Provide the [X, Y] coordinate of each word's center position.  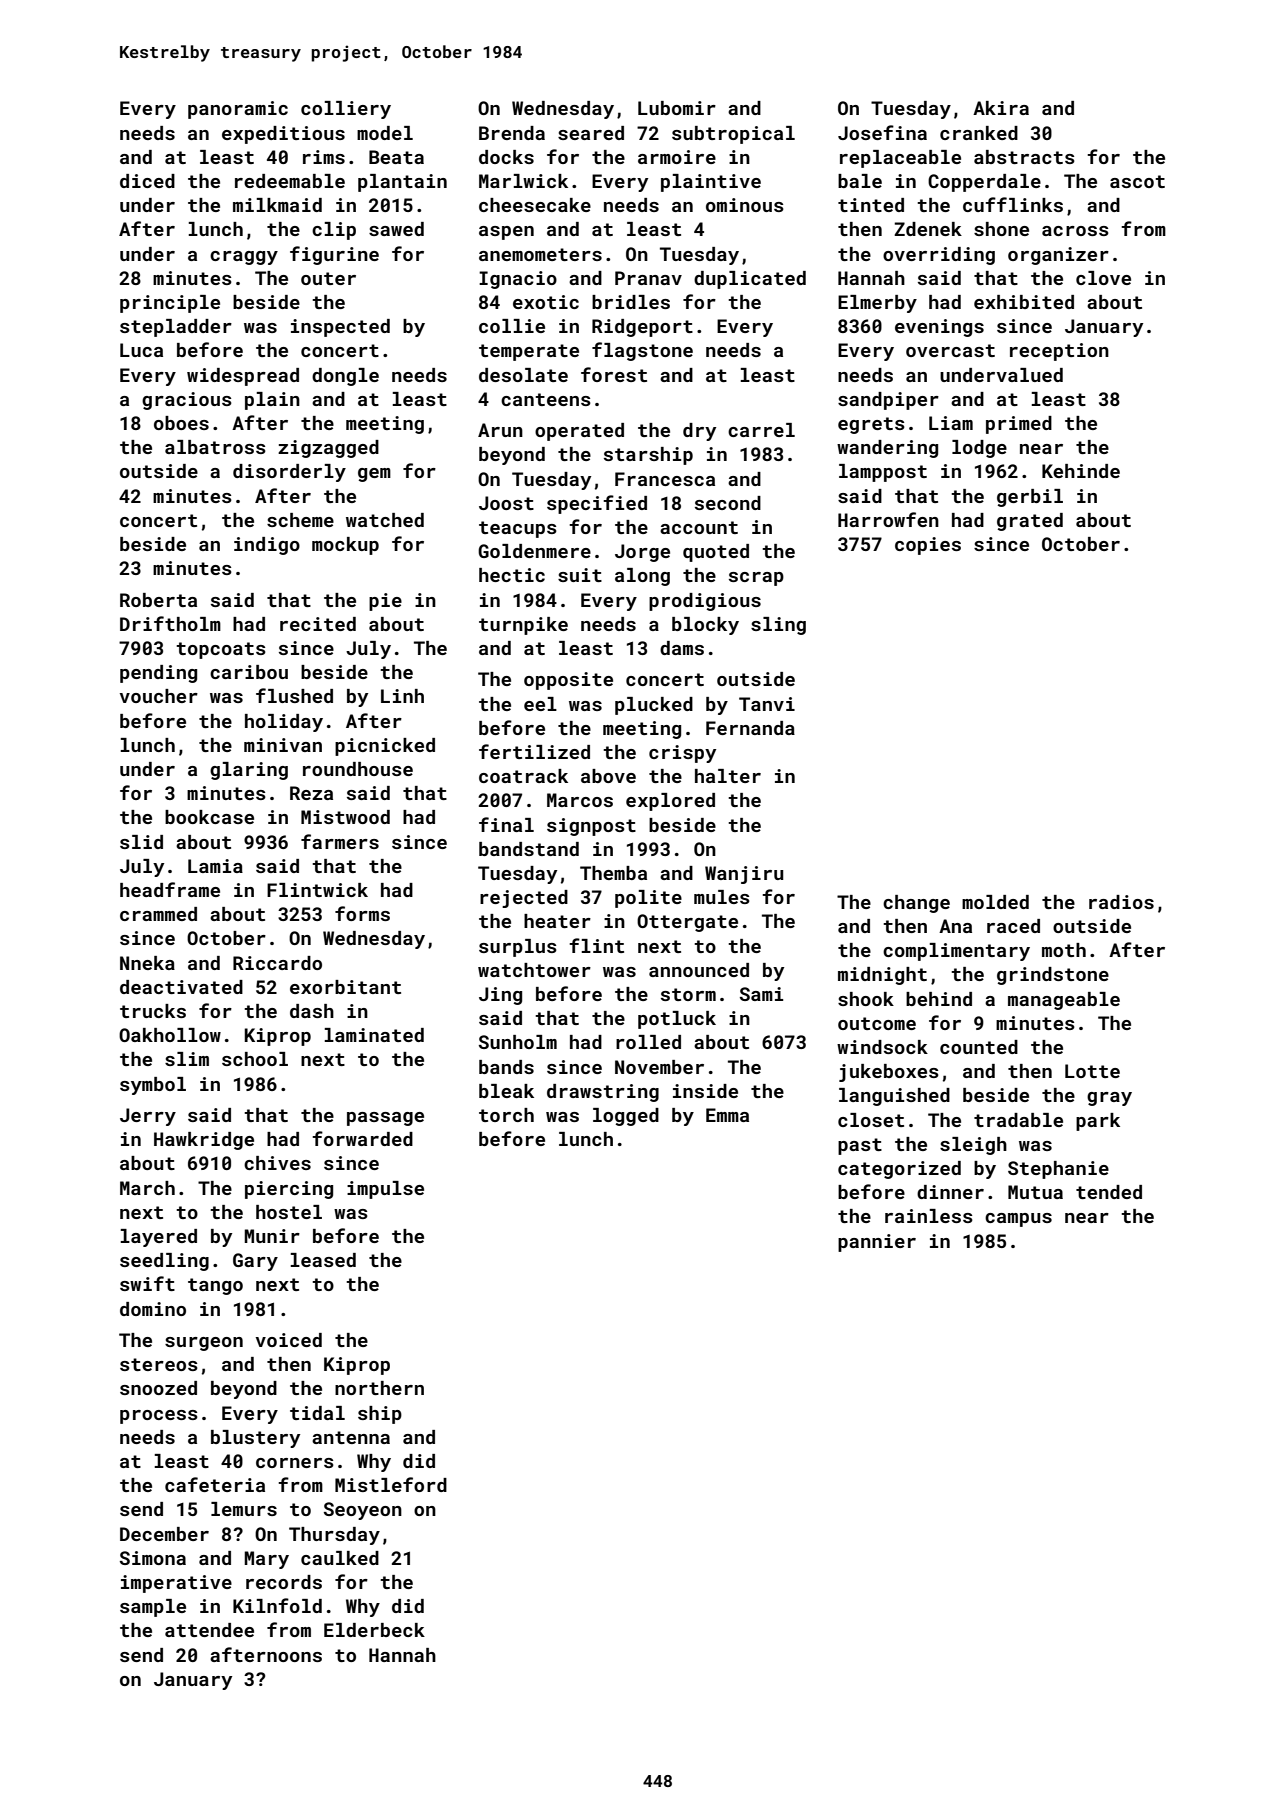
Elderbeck [374, 1630]
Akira [1001, 108]
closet [871, 1120]
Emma [727, 1115]
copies [928, 546]
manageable [1064, 1001]
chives [277, 1163]
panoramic [238, 110]
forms [362, 913]
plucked [654, 706]
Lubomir [677, 108]
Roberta [158, 600]
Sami [761, 994]
